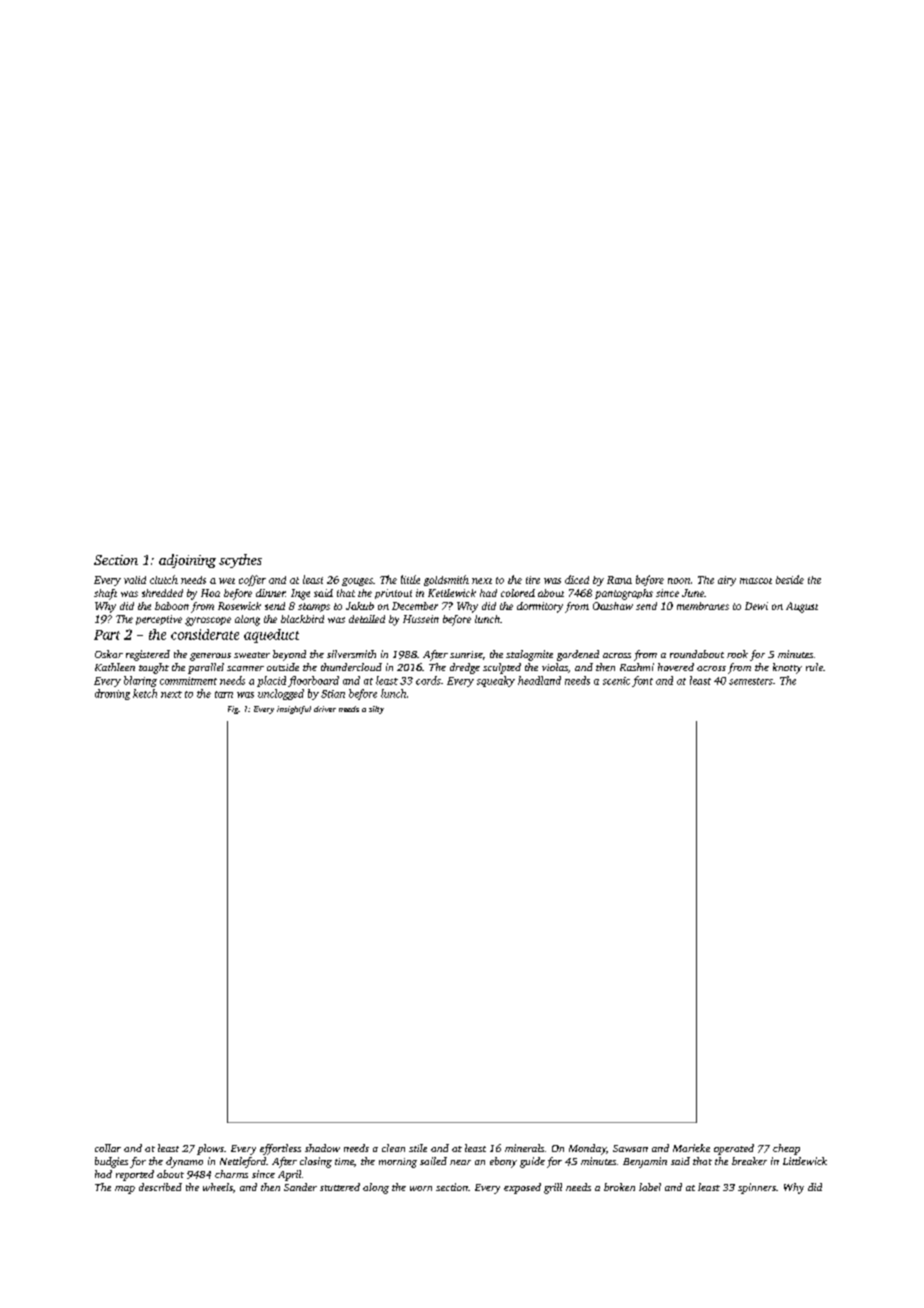 This screenshot has height=1308, width=924. I want to click on plows, so click(210, 1149).
